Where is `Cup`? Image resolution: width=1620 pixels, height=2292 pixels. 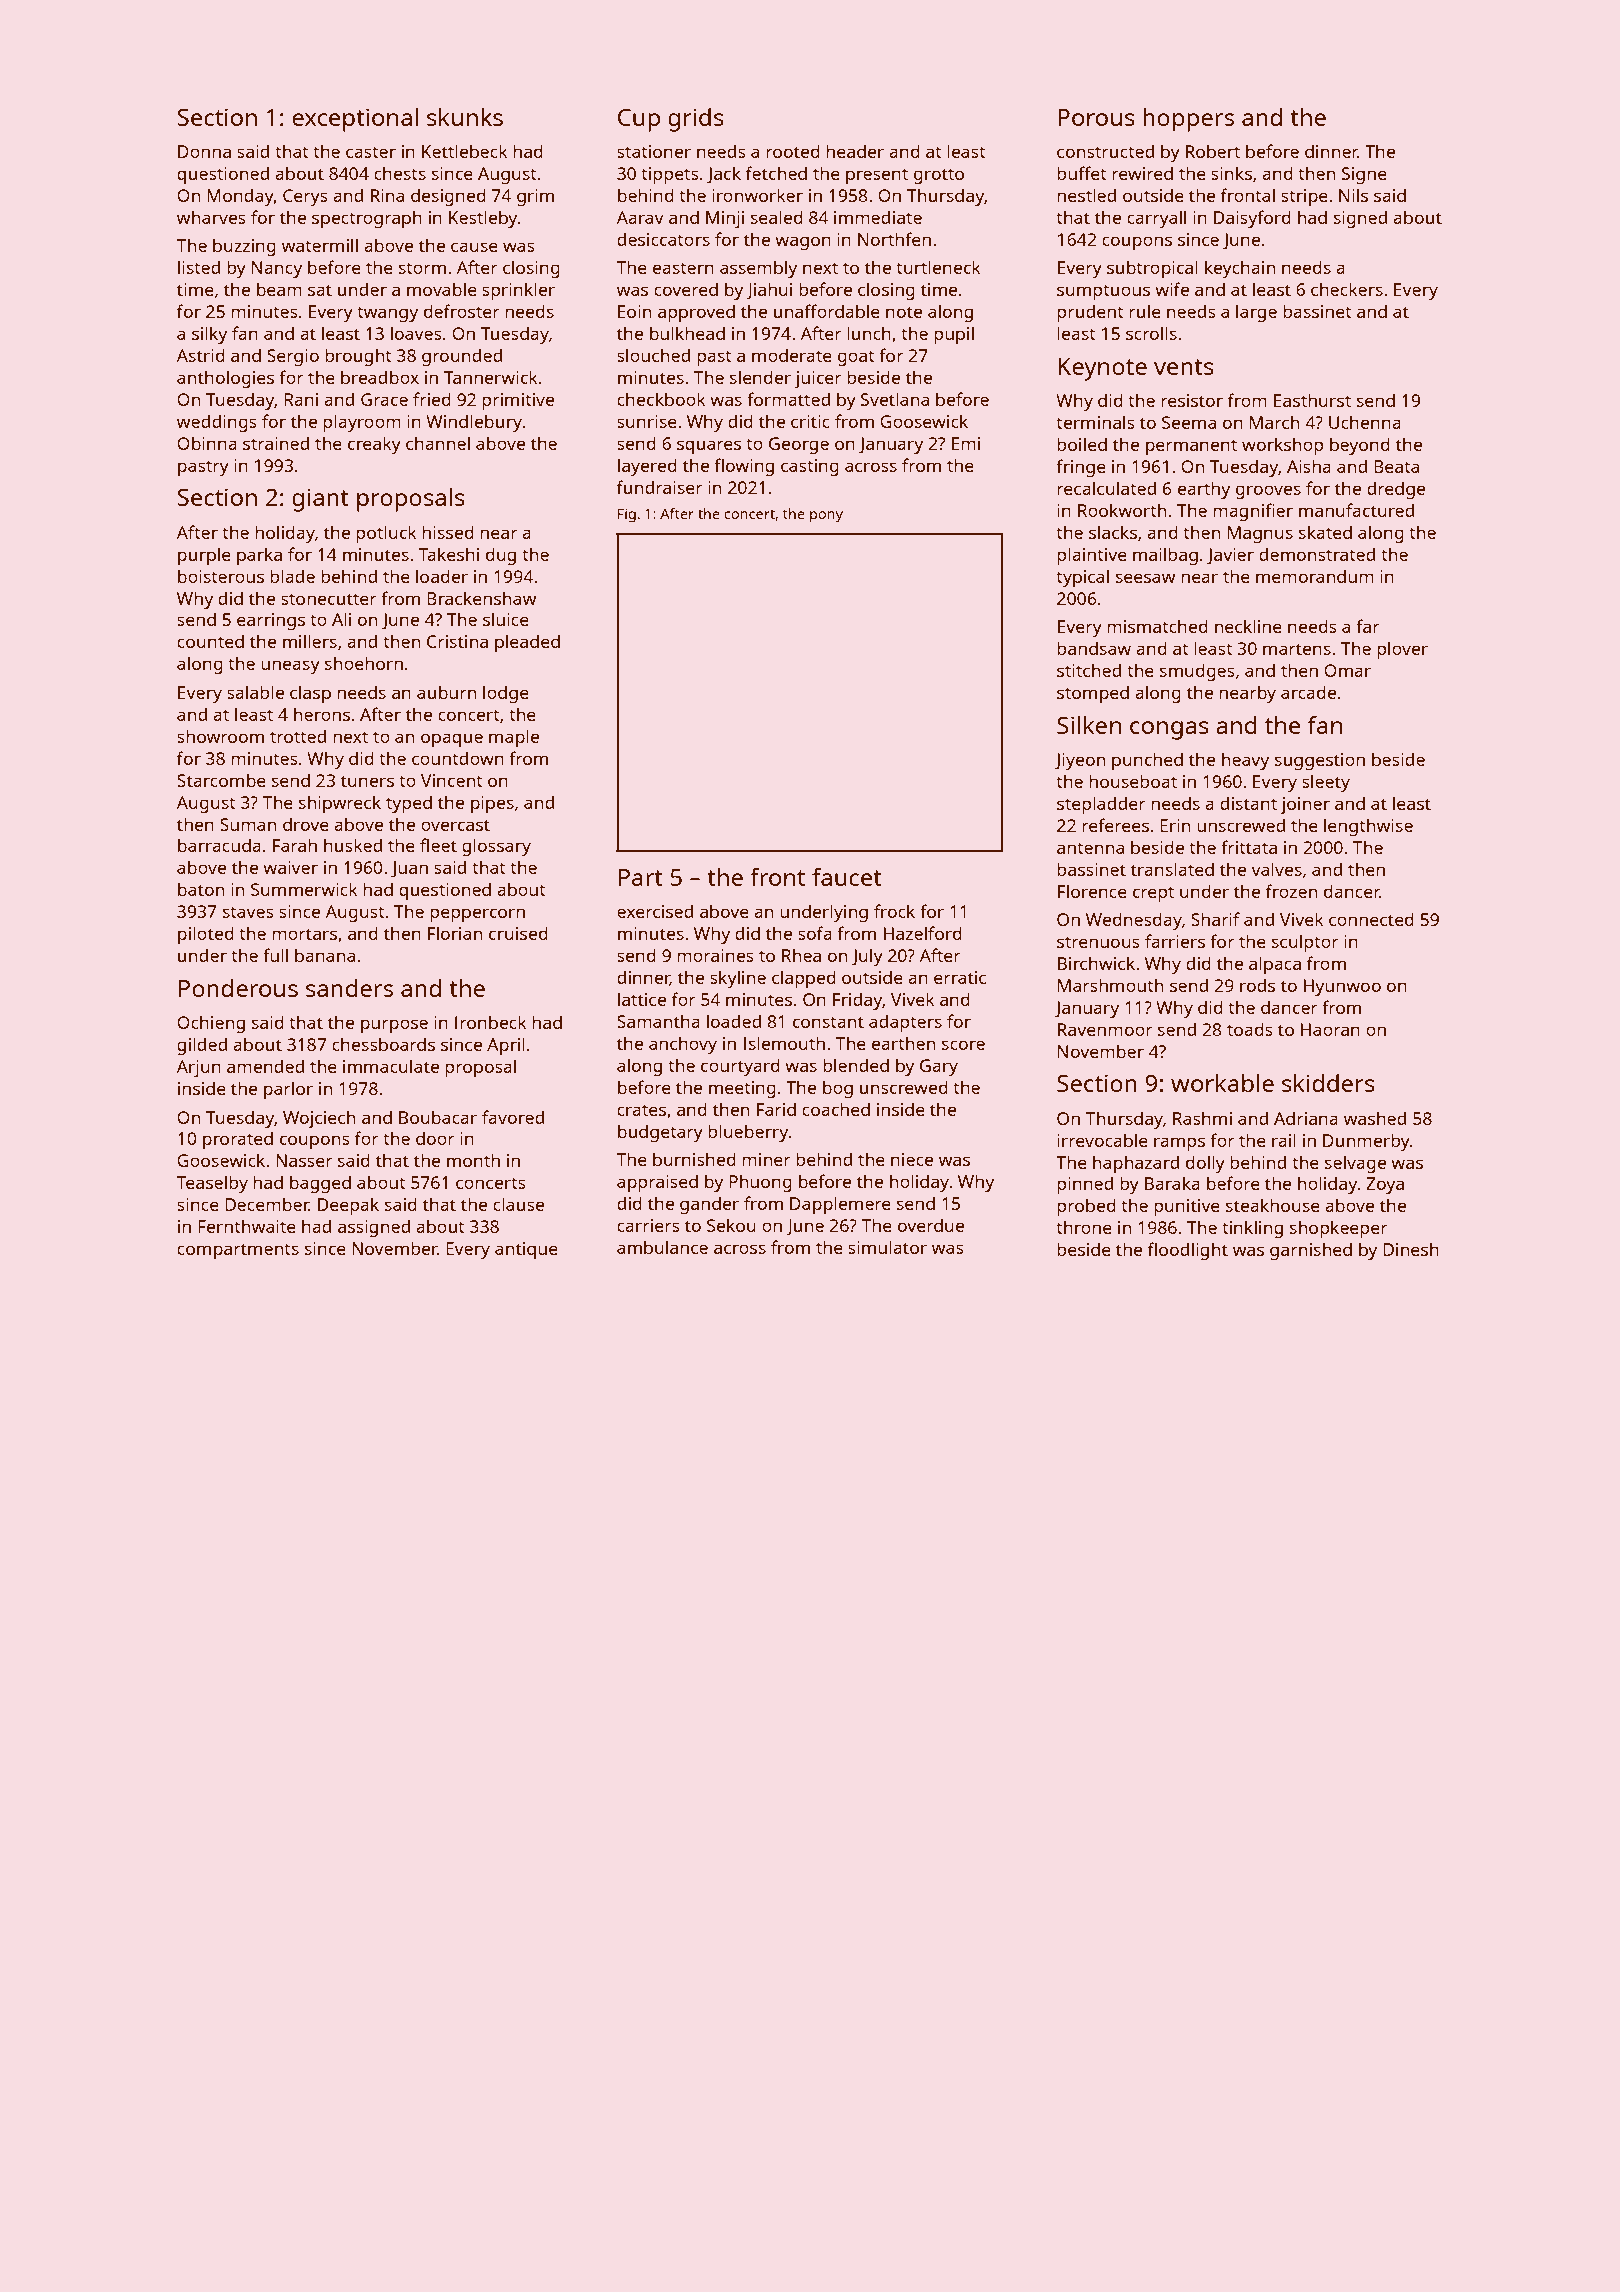 Cup is located at coordinates (639, 120).
